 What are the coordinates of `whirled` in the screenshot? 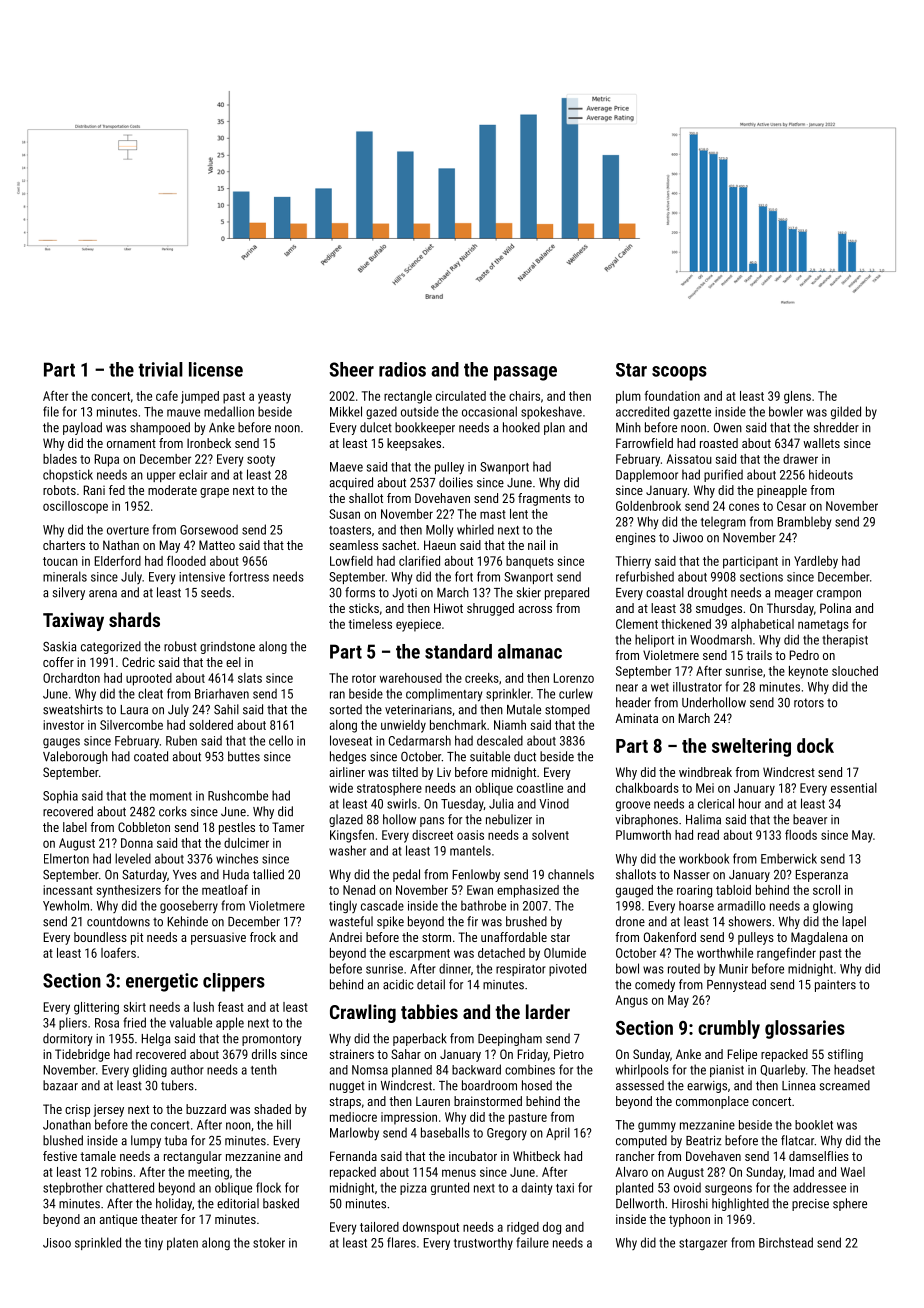 It's located at (475, 529).
